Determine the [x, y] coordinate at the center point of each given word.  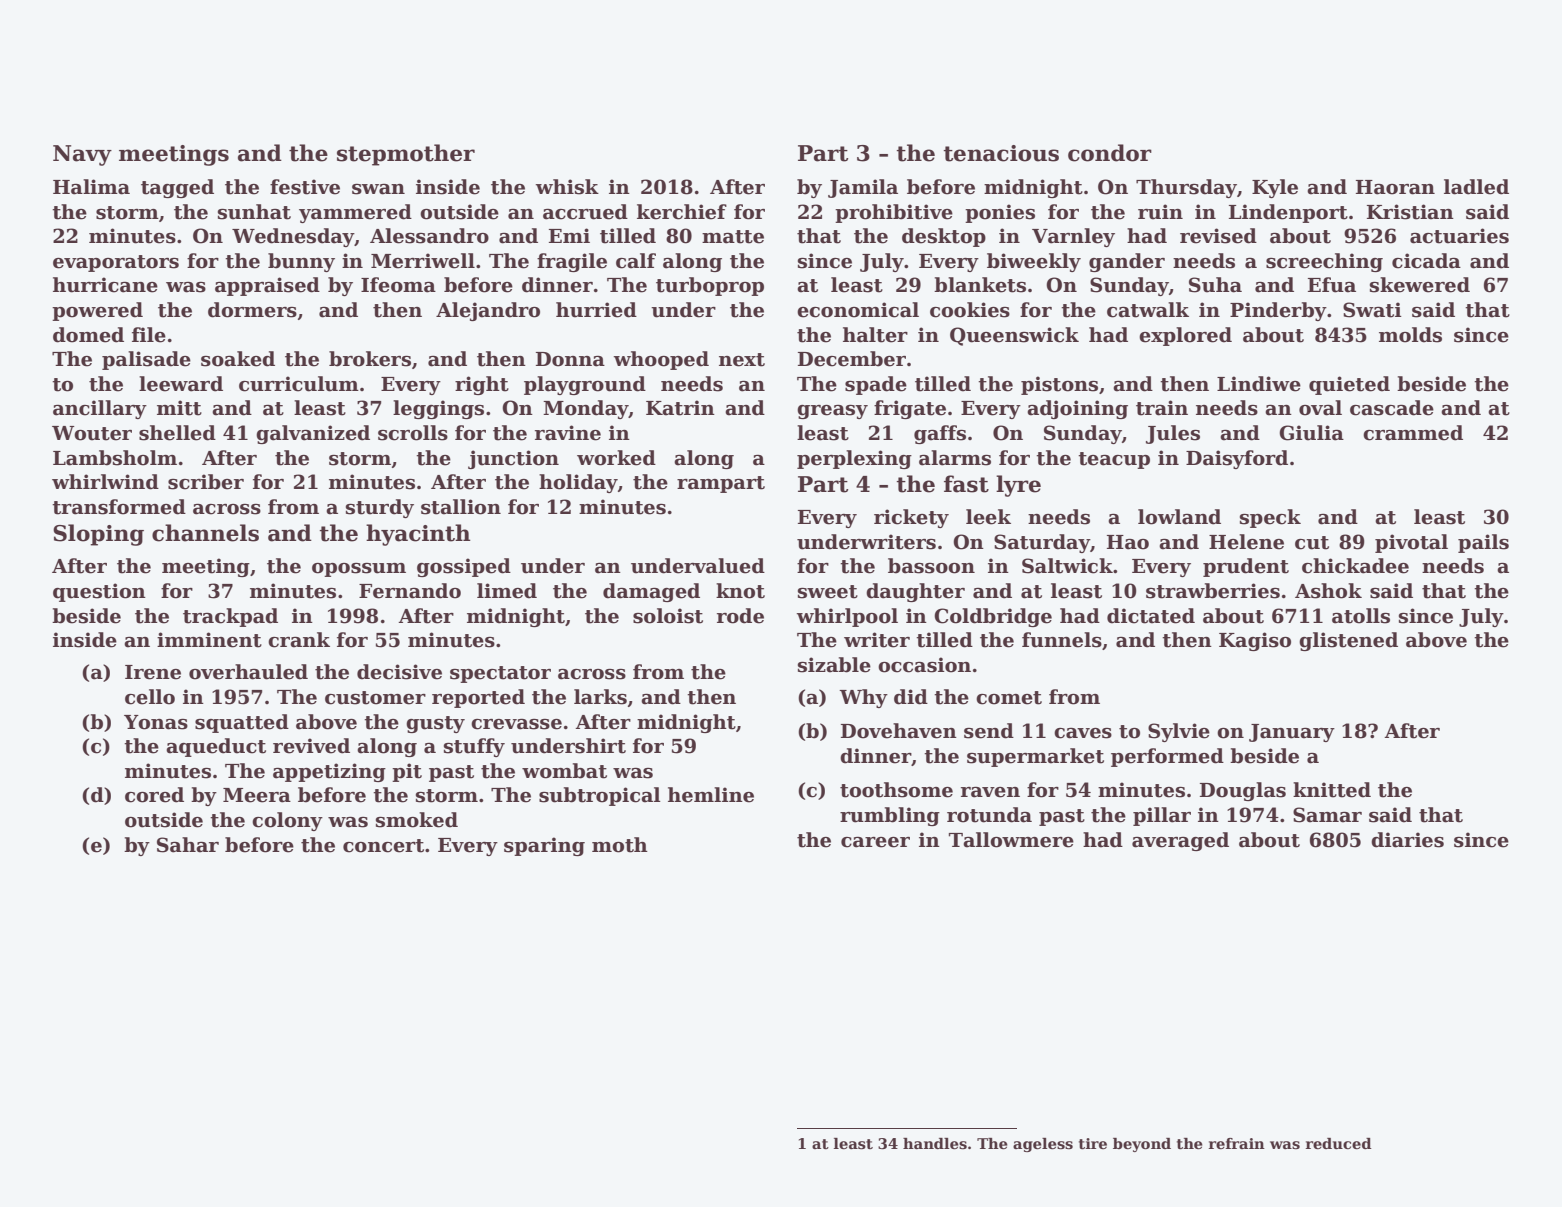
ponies [1000, 213]
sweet [828, 592]
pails [1483, 543]
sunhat [254, 212]
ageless [1043, 1145]
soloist [668, 616]
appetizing [329, 772]
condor [1110, 153]
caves [1083, 733]
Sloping [98, 535]
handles [935, 1143]
